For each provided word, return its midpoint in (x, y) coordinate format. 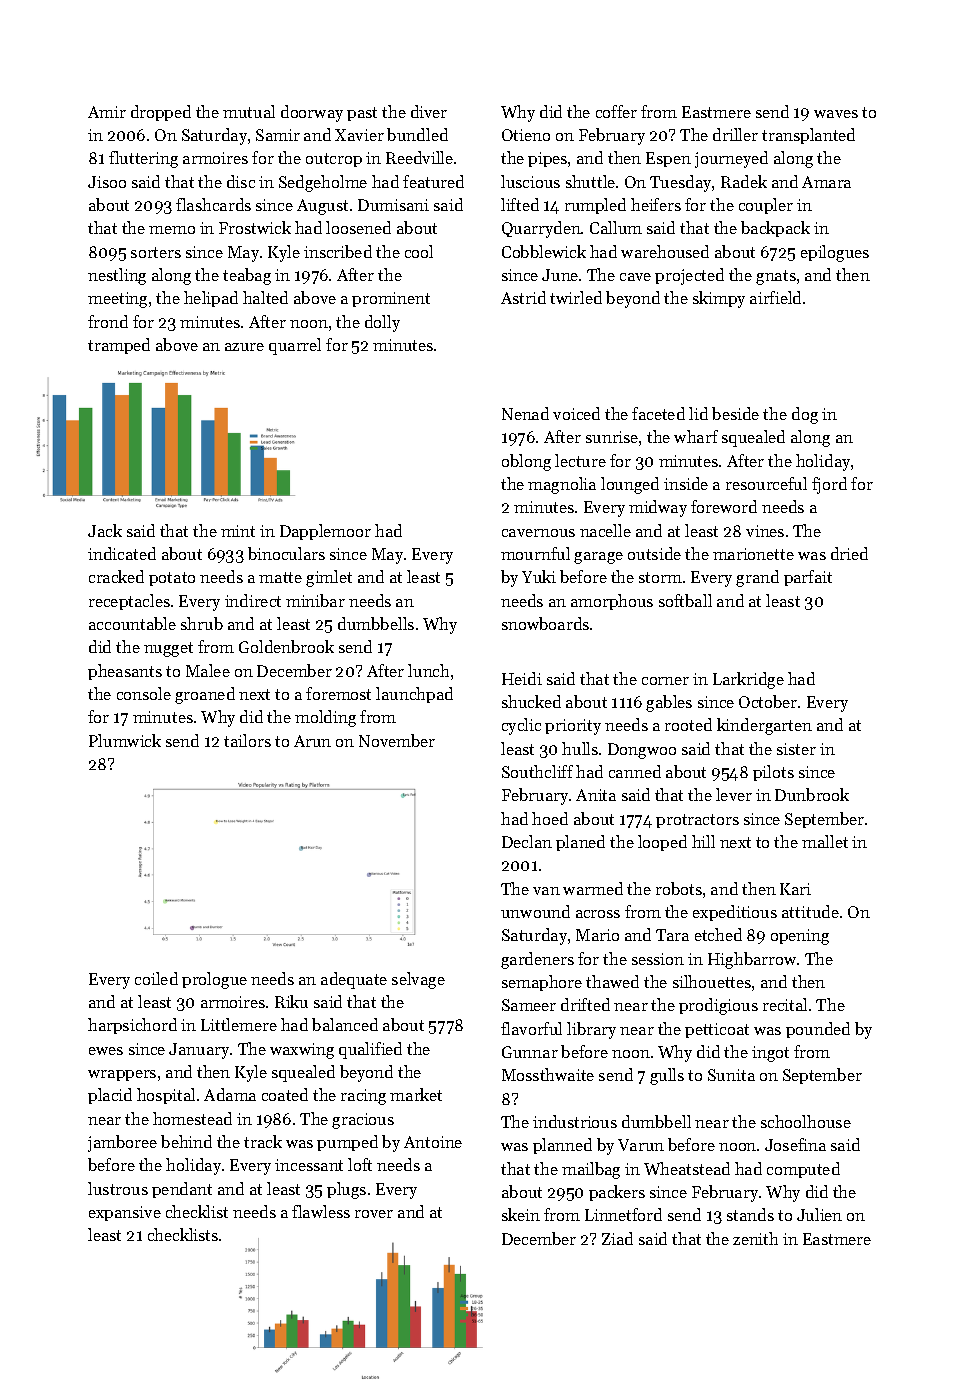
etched (718, 934)
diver (429, 111)
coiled (156, 978)
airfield (775, 297)
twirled (576, 297)
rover (374, 1214)
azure (244, 347)
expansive (125, 1213)
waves (836, 114)
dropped (161, 113)
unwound (535, 911)
